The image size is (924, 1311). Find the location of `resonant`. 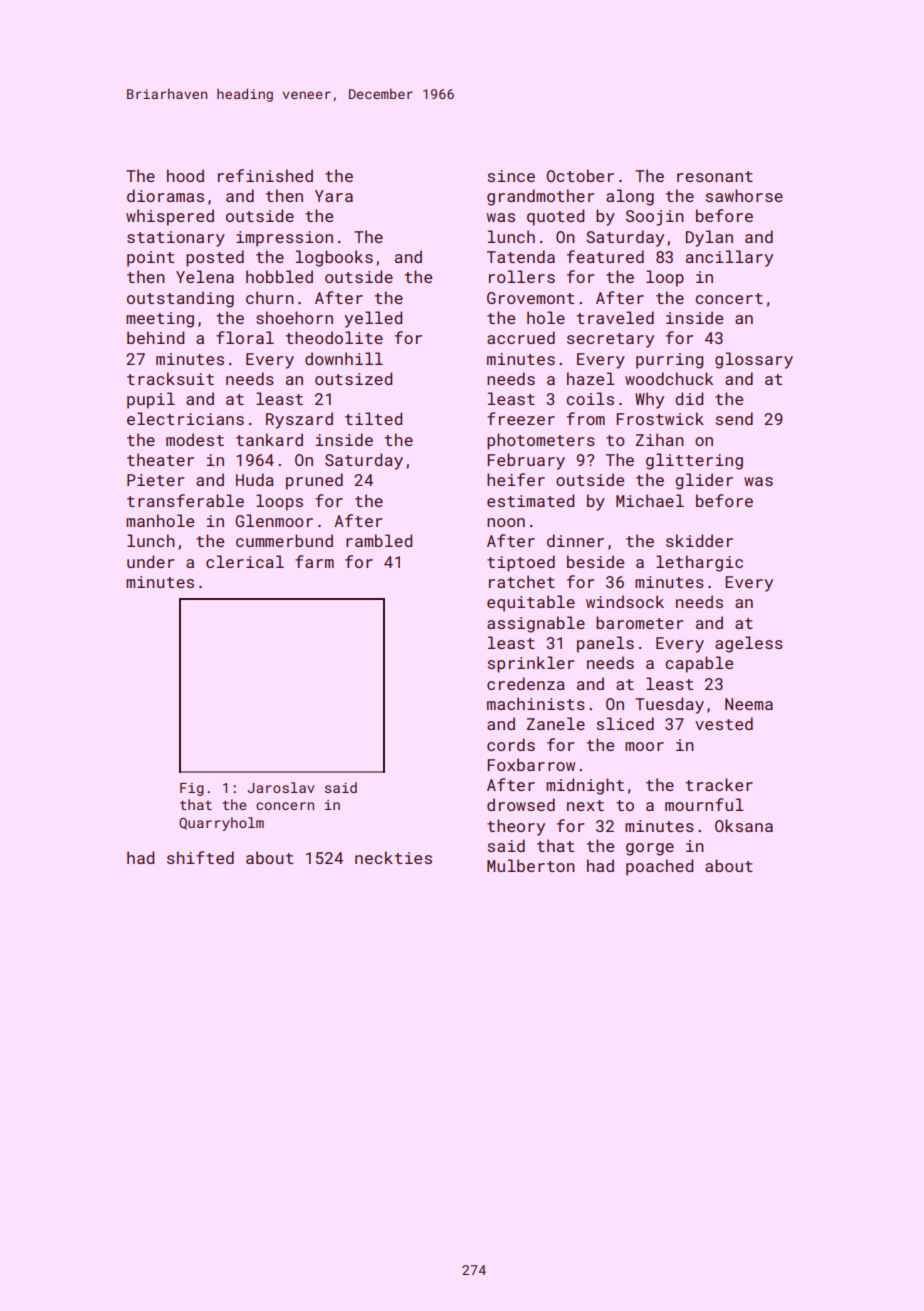

resonant is located at coordinates (715, 176).
